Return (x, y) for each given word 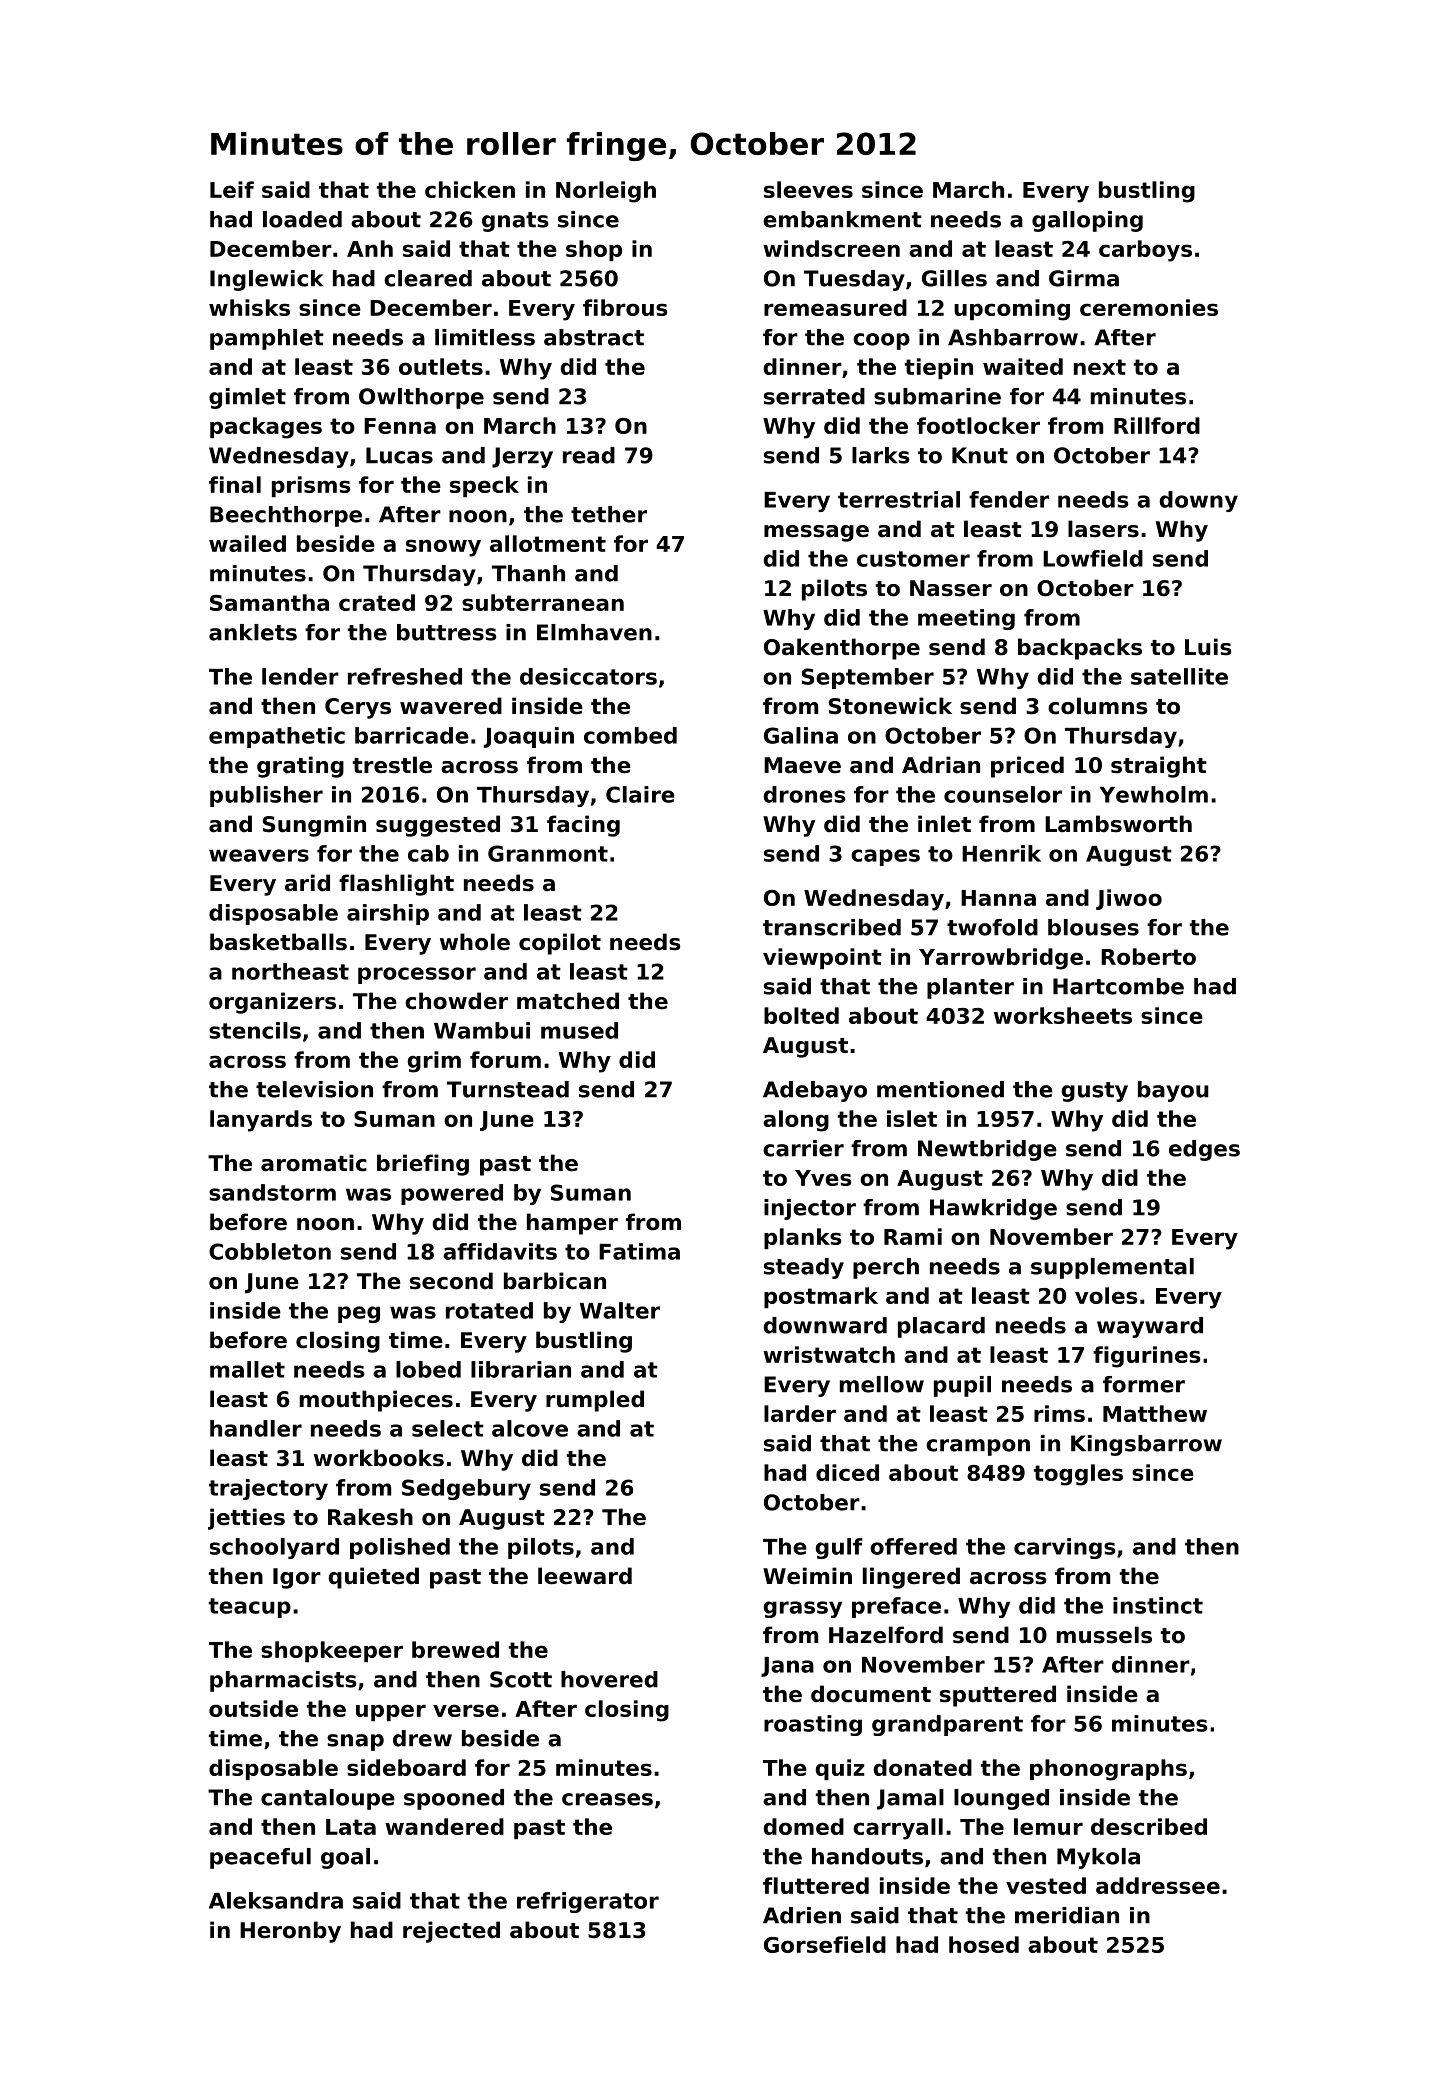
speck (484, 486)
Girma (1084, 278)
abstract (594, 337)
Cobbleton (270, 1251)
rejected (451, 1932)
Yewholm (1154, 794)
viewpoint (822, 958)
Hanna (998, 898)
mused (579, 1030)
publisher (266, 796)
